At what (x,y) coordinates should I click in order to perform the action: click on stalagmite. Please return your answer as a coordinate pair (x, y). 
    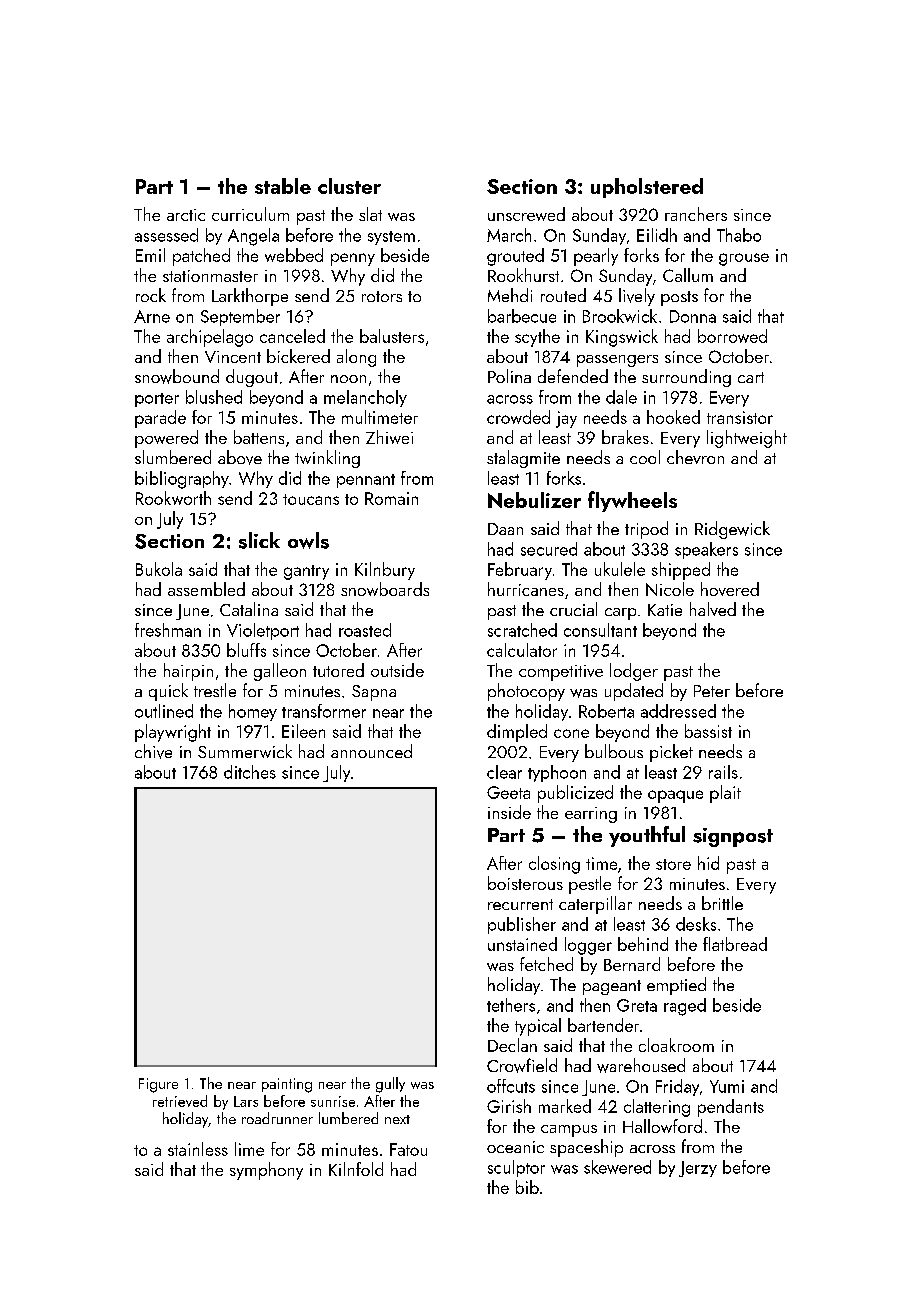
    Looking at the image, I should click on (523, 459).
